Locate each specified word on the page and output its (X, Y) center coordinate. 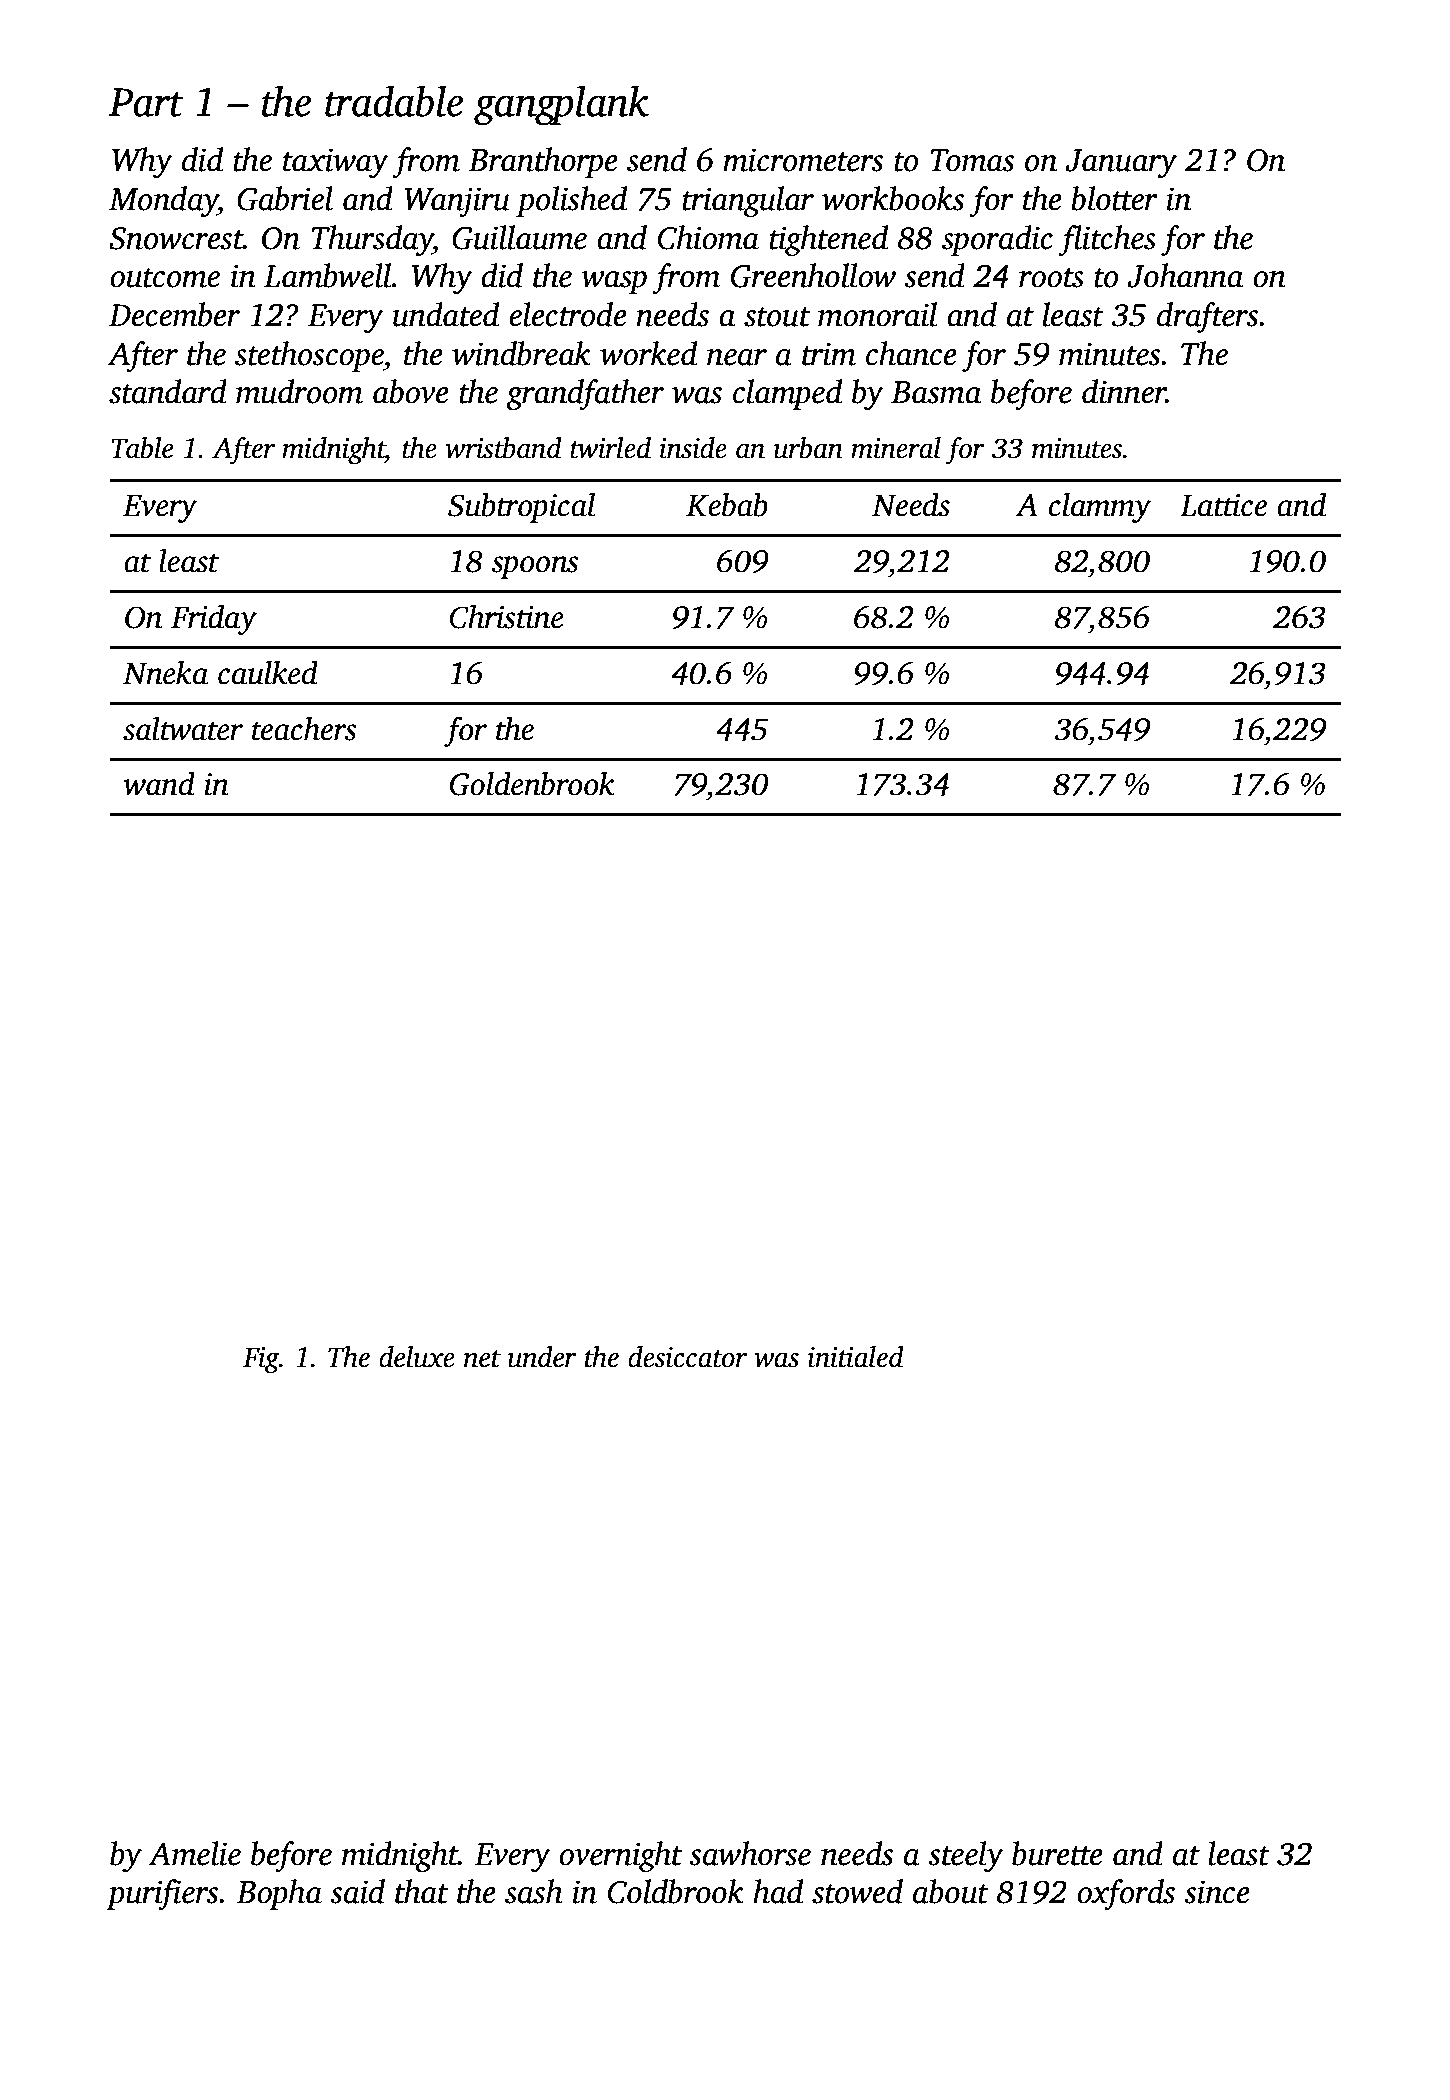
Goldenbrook (532, 784)
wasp (614, 282)
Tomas (972, 160)
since (1217, 1892)
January (1121, 163)
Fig (261, 1360)
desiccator (687, 1357)
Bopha (279, 1894)
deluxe (417, 1357)
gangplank (561, 105)
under (542, 1357)
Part (146, 102)
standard (168, 391)
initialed (856, 1357)
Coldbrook (676, 1891)
